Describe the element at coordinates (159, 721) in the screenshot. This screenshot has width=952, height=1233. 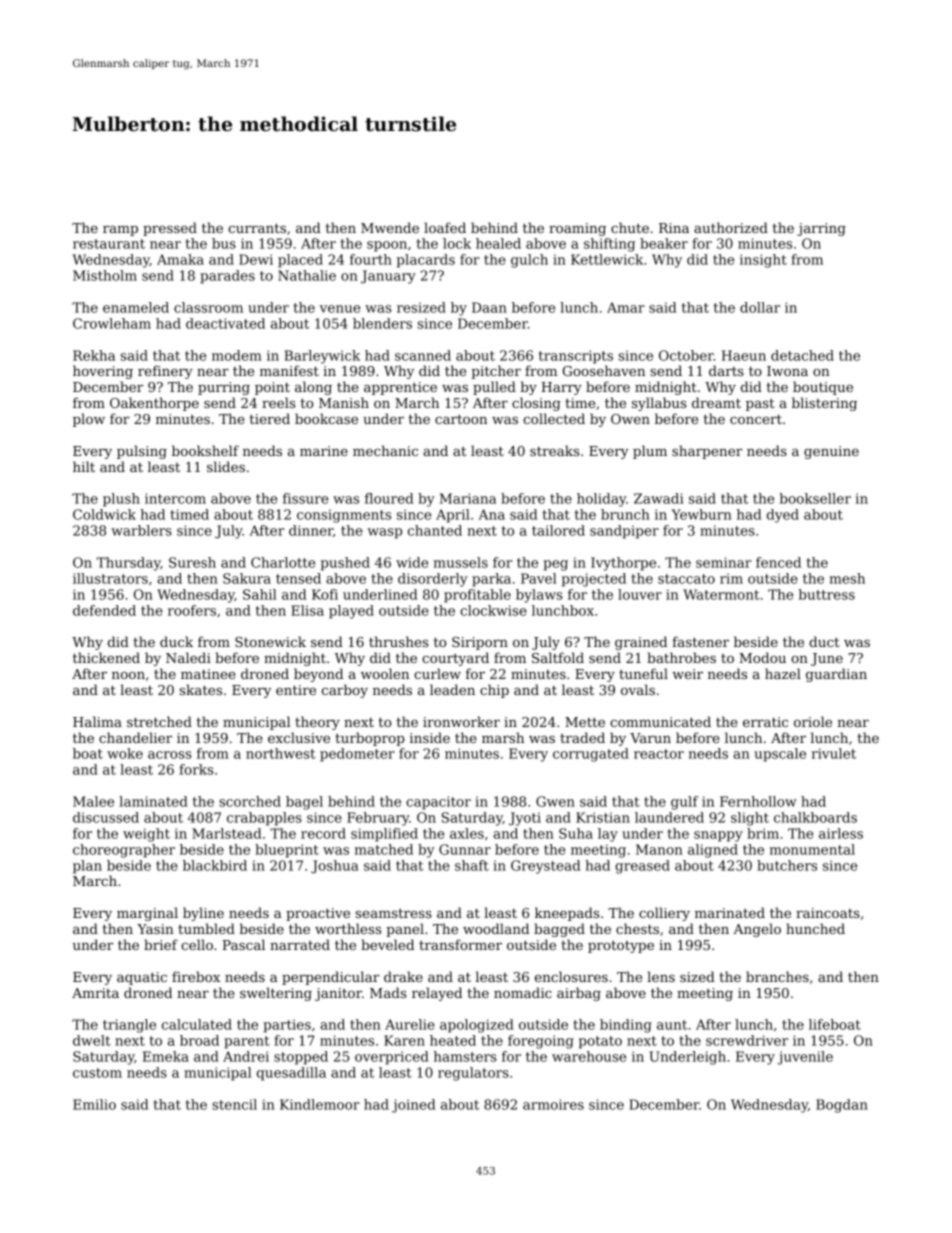
I see `stretched` at that location.
